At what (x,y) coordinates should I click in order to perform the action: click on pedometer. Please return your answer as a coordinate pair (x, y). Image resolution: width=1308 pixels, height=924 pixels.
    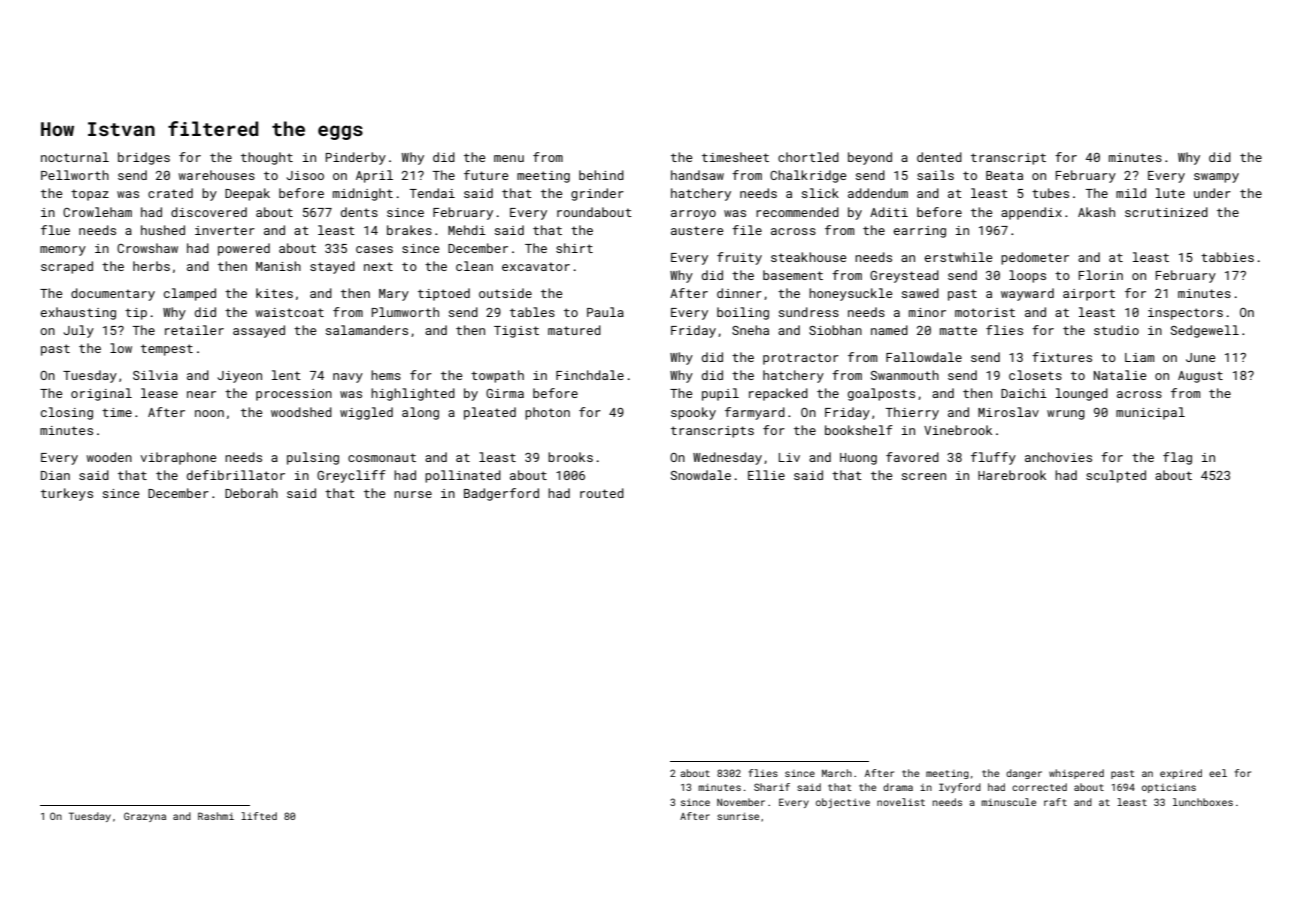
    Looking at the image, I should click on (1035, 258).
